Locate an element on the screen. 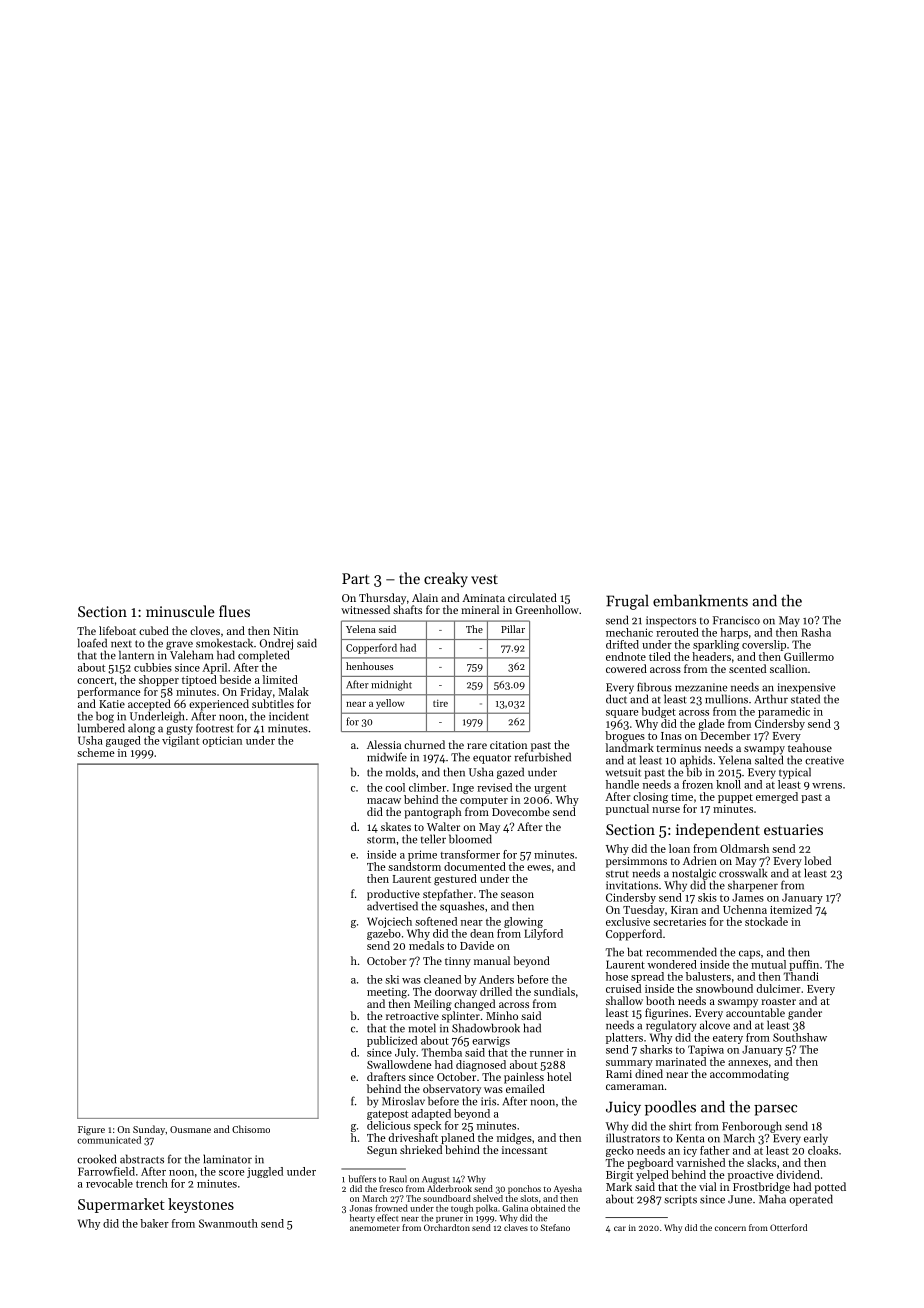 Image resolution: width=924 pixels, height=1308 pixels. caps is located at coordinates (749, 954).
